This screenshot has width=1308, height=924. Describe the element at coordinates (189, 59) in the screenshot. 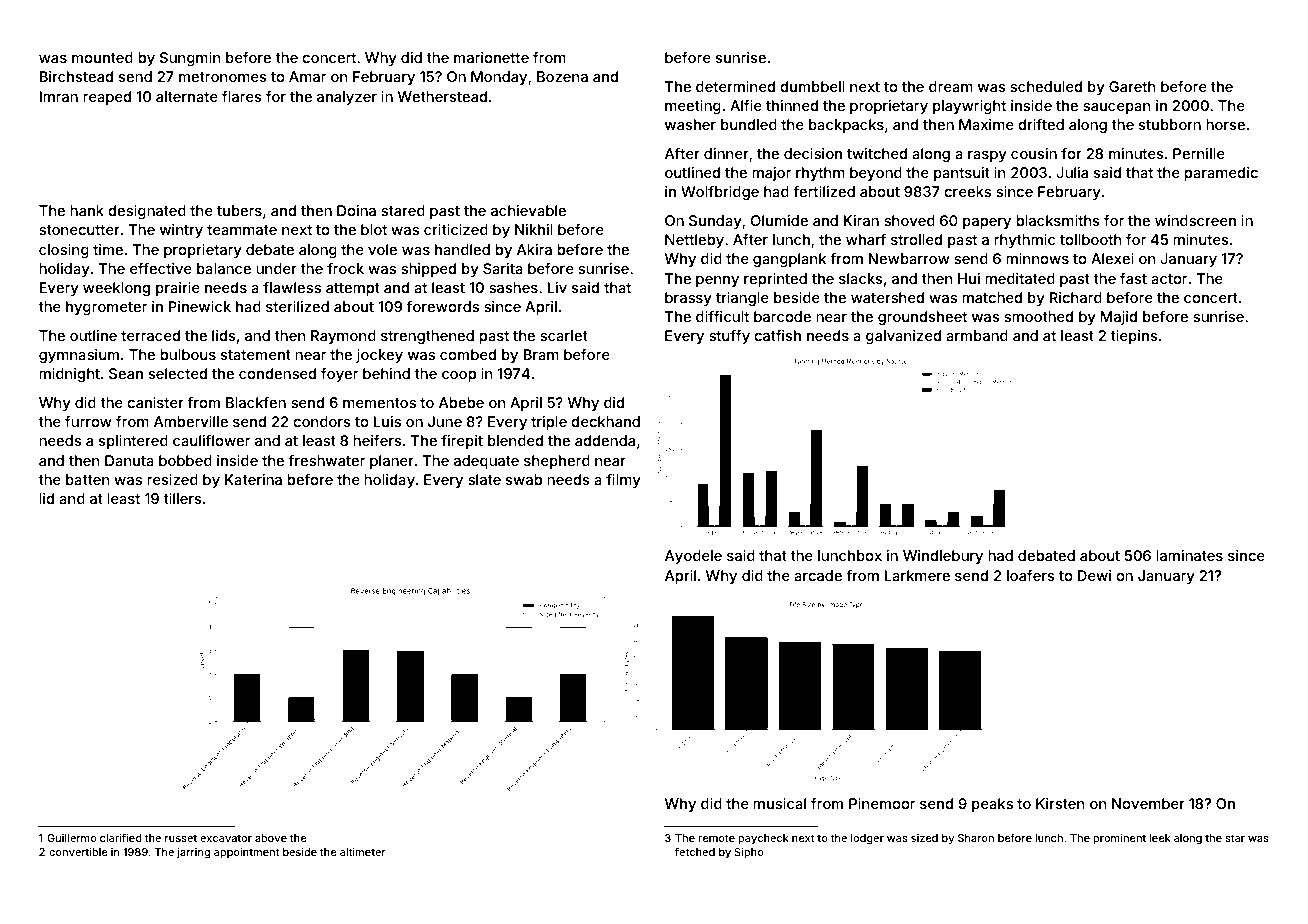

I see `Sungmin` at that location.
